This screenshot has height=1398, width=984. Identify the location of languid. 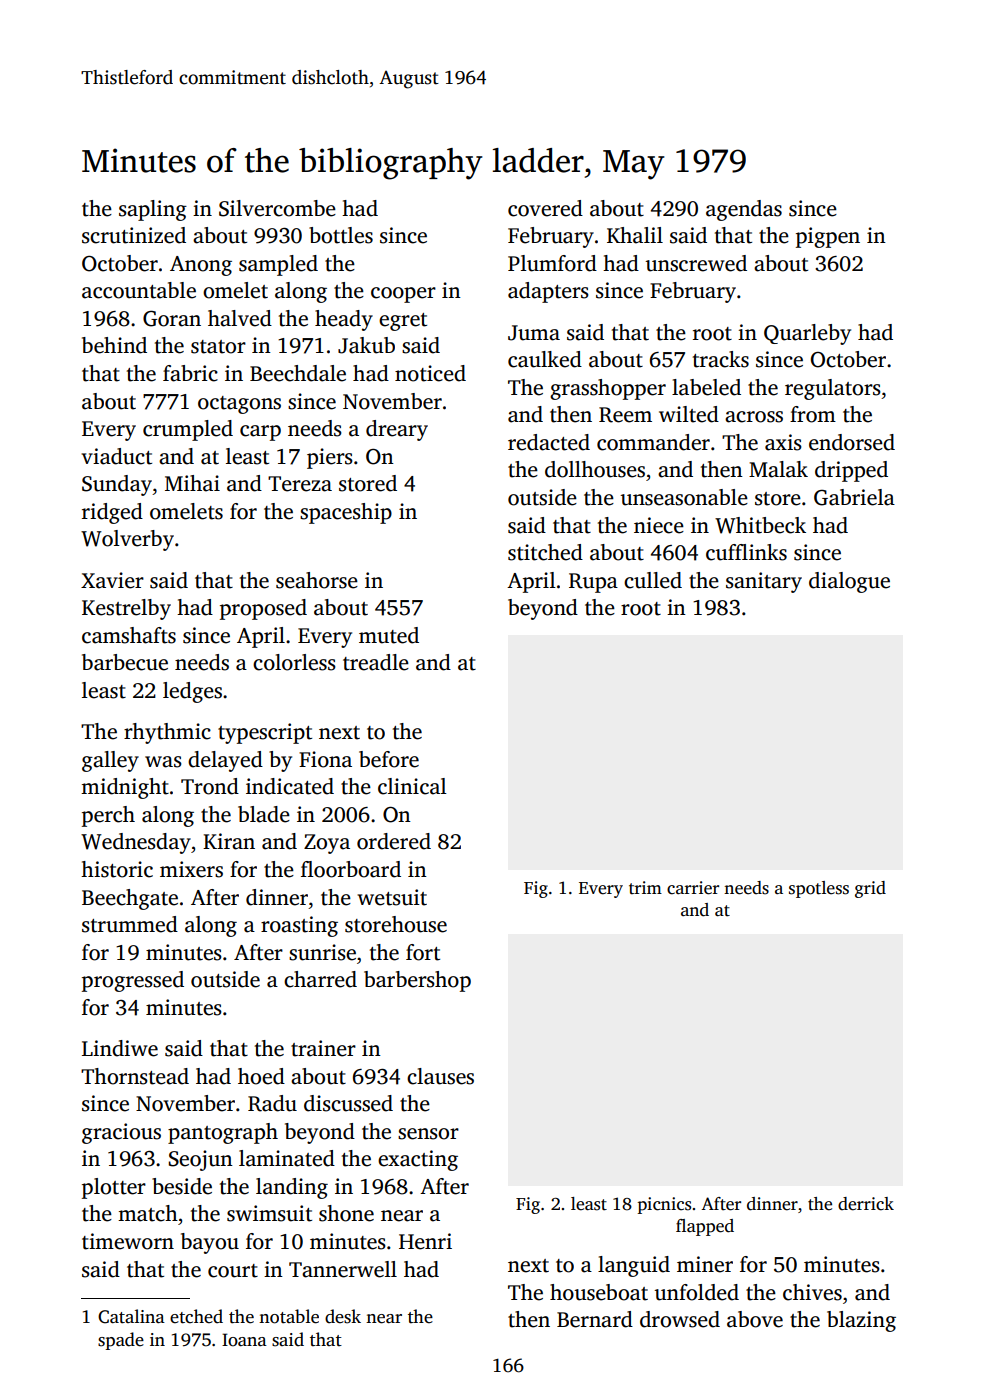
(634, 1266).
